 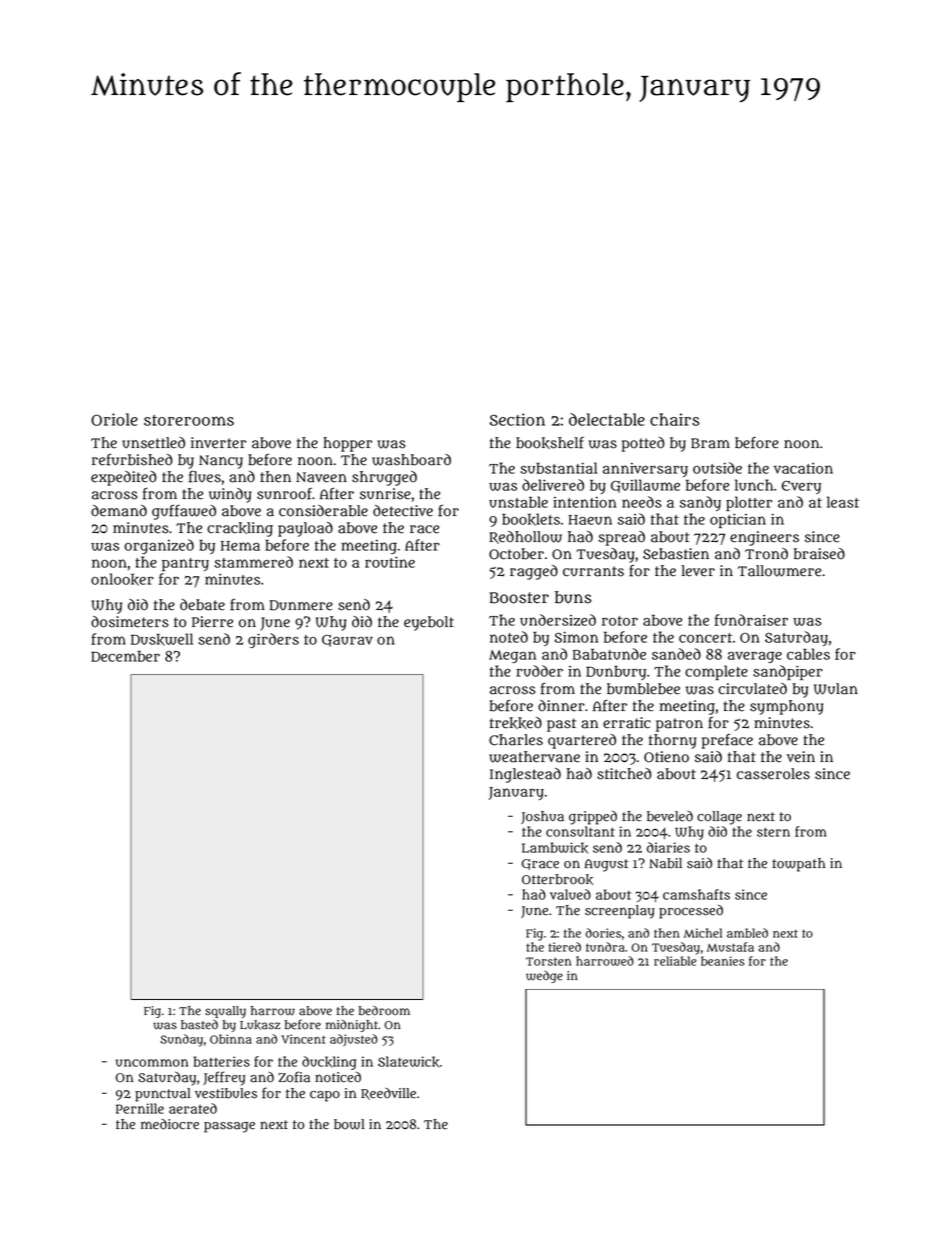 What do you see at coordinates (779, 571) in the screenshot?
I see `Tallowmere` at bounding box center [779, 571].
